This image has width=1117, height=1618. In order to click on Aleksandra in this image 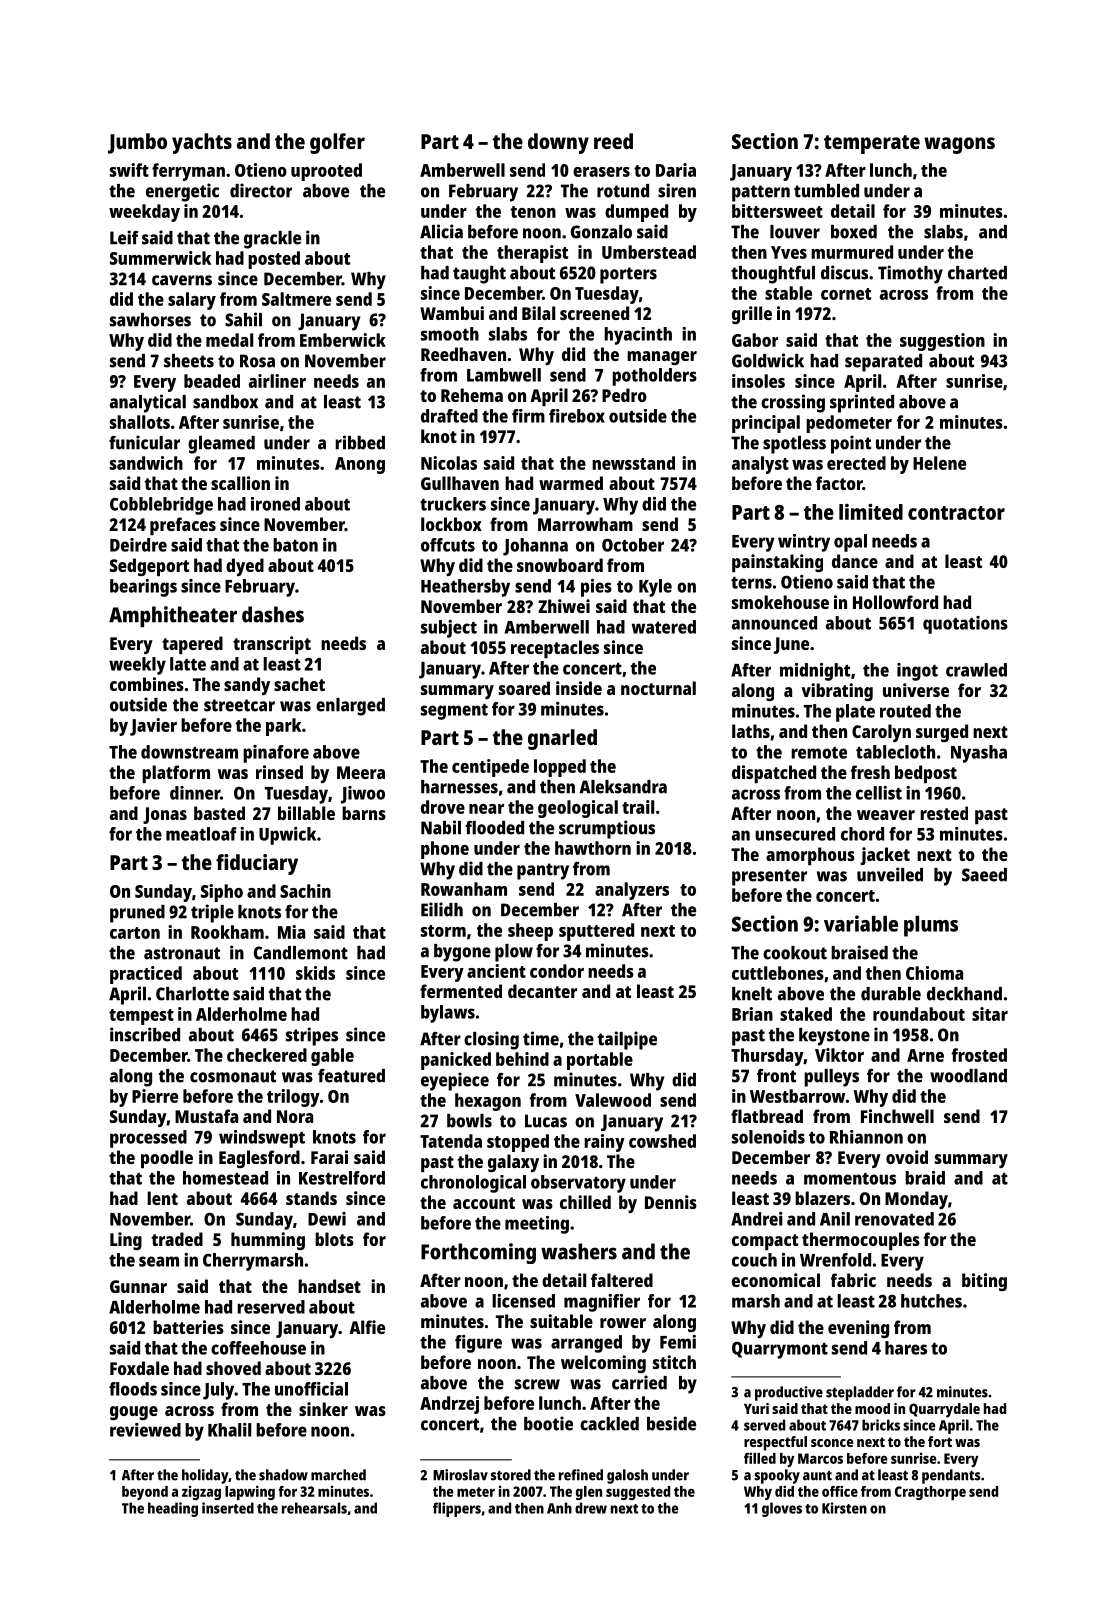, I will do `click(623, 787)`.
